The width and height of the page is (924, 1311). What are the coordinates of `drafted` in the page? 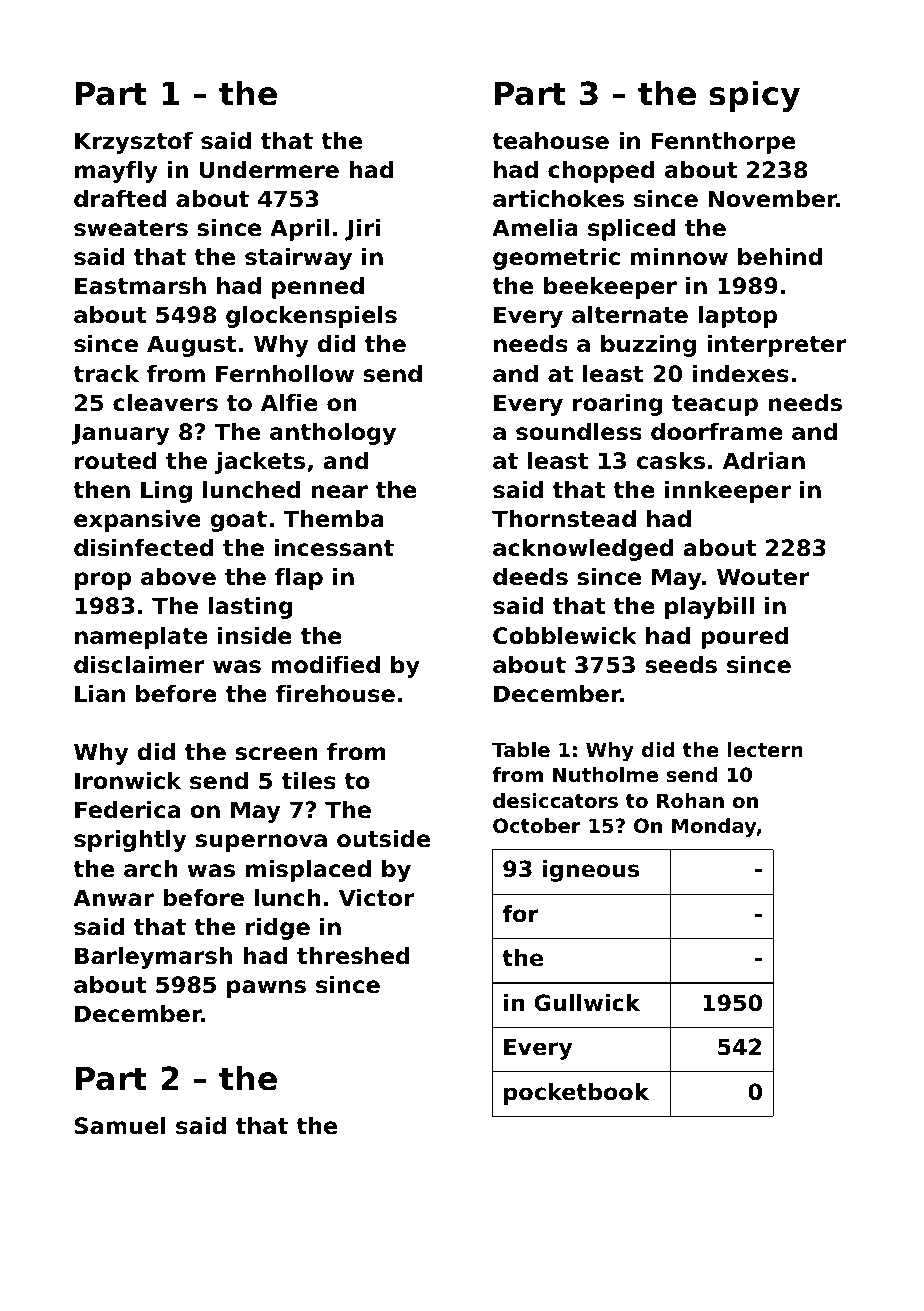 It's located at (120, 199).
